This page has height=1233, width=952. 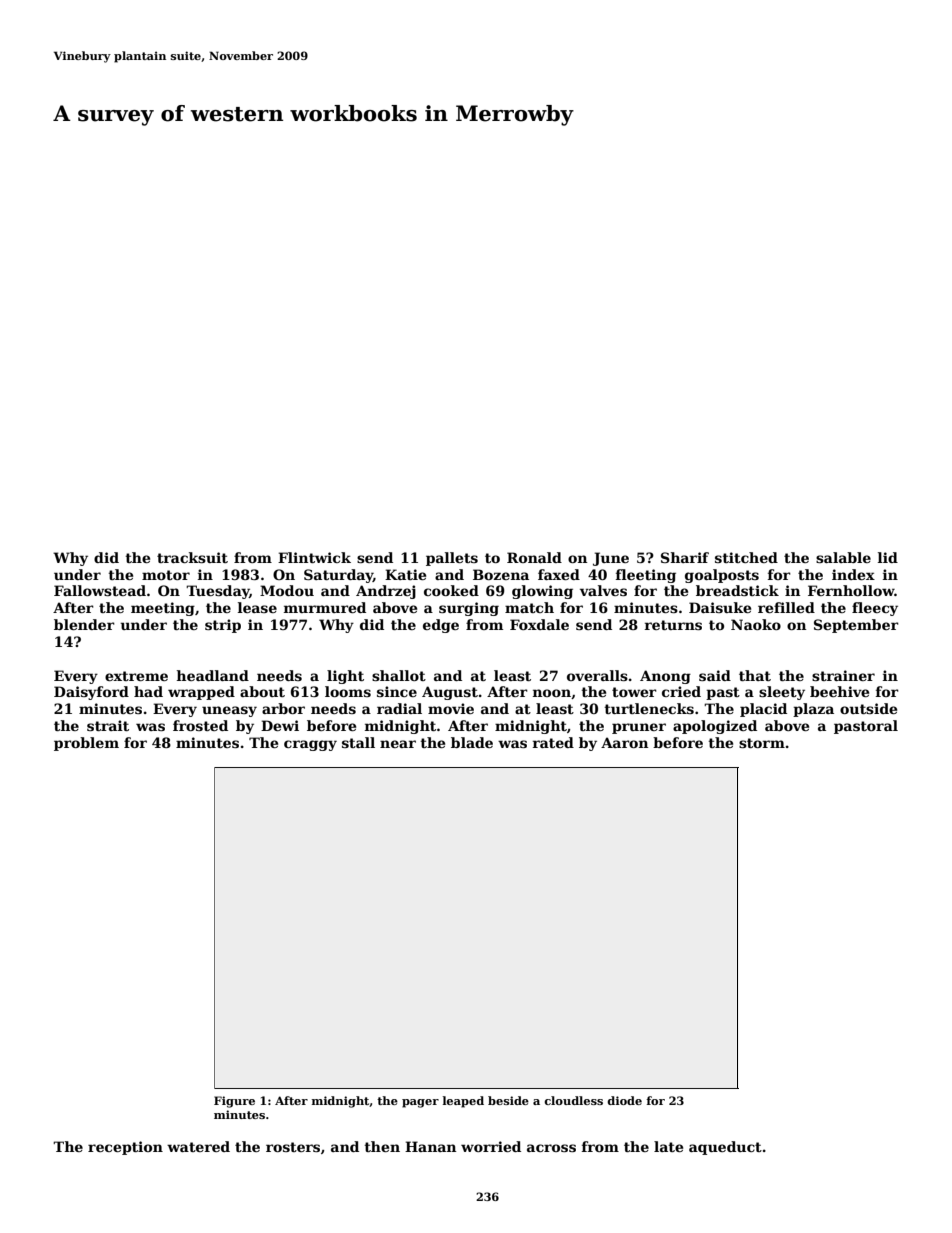 I want to click on reception, so click(x=125, y=1148).
